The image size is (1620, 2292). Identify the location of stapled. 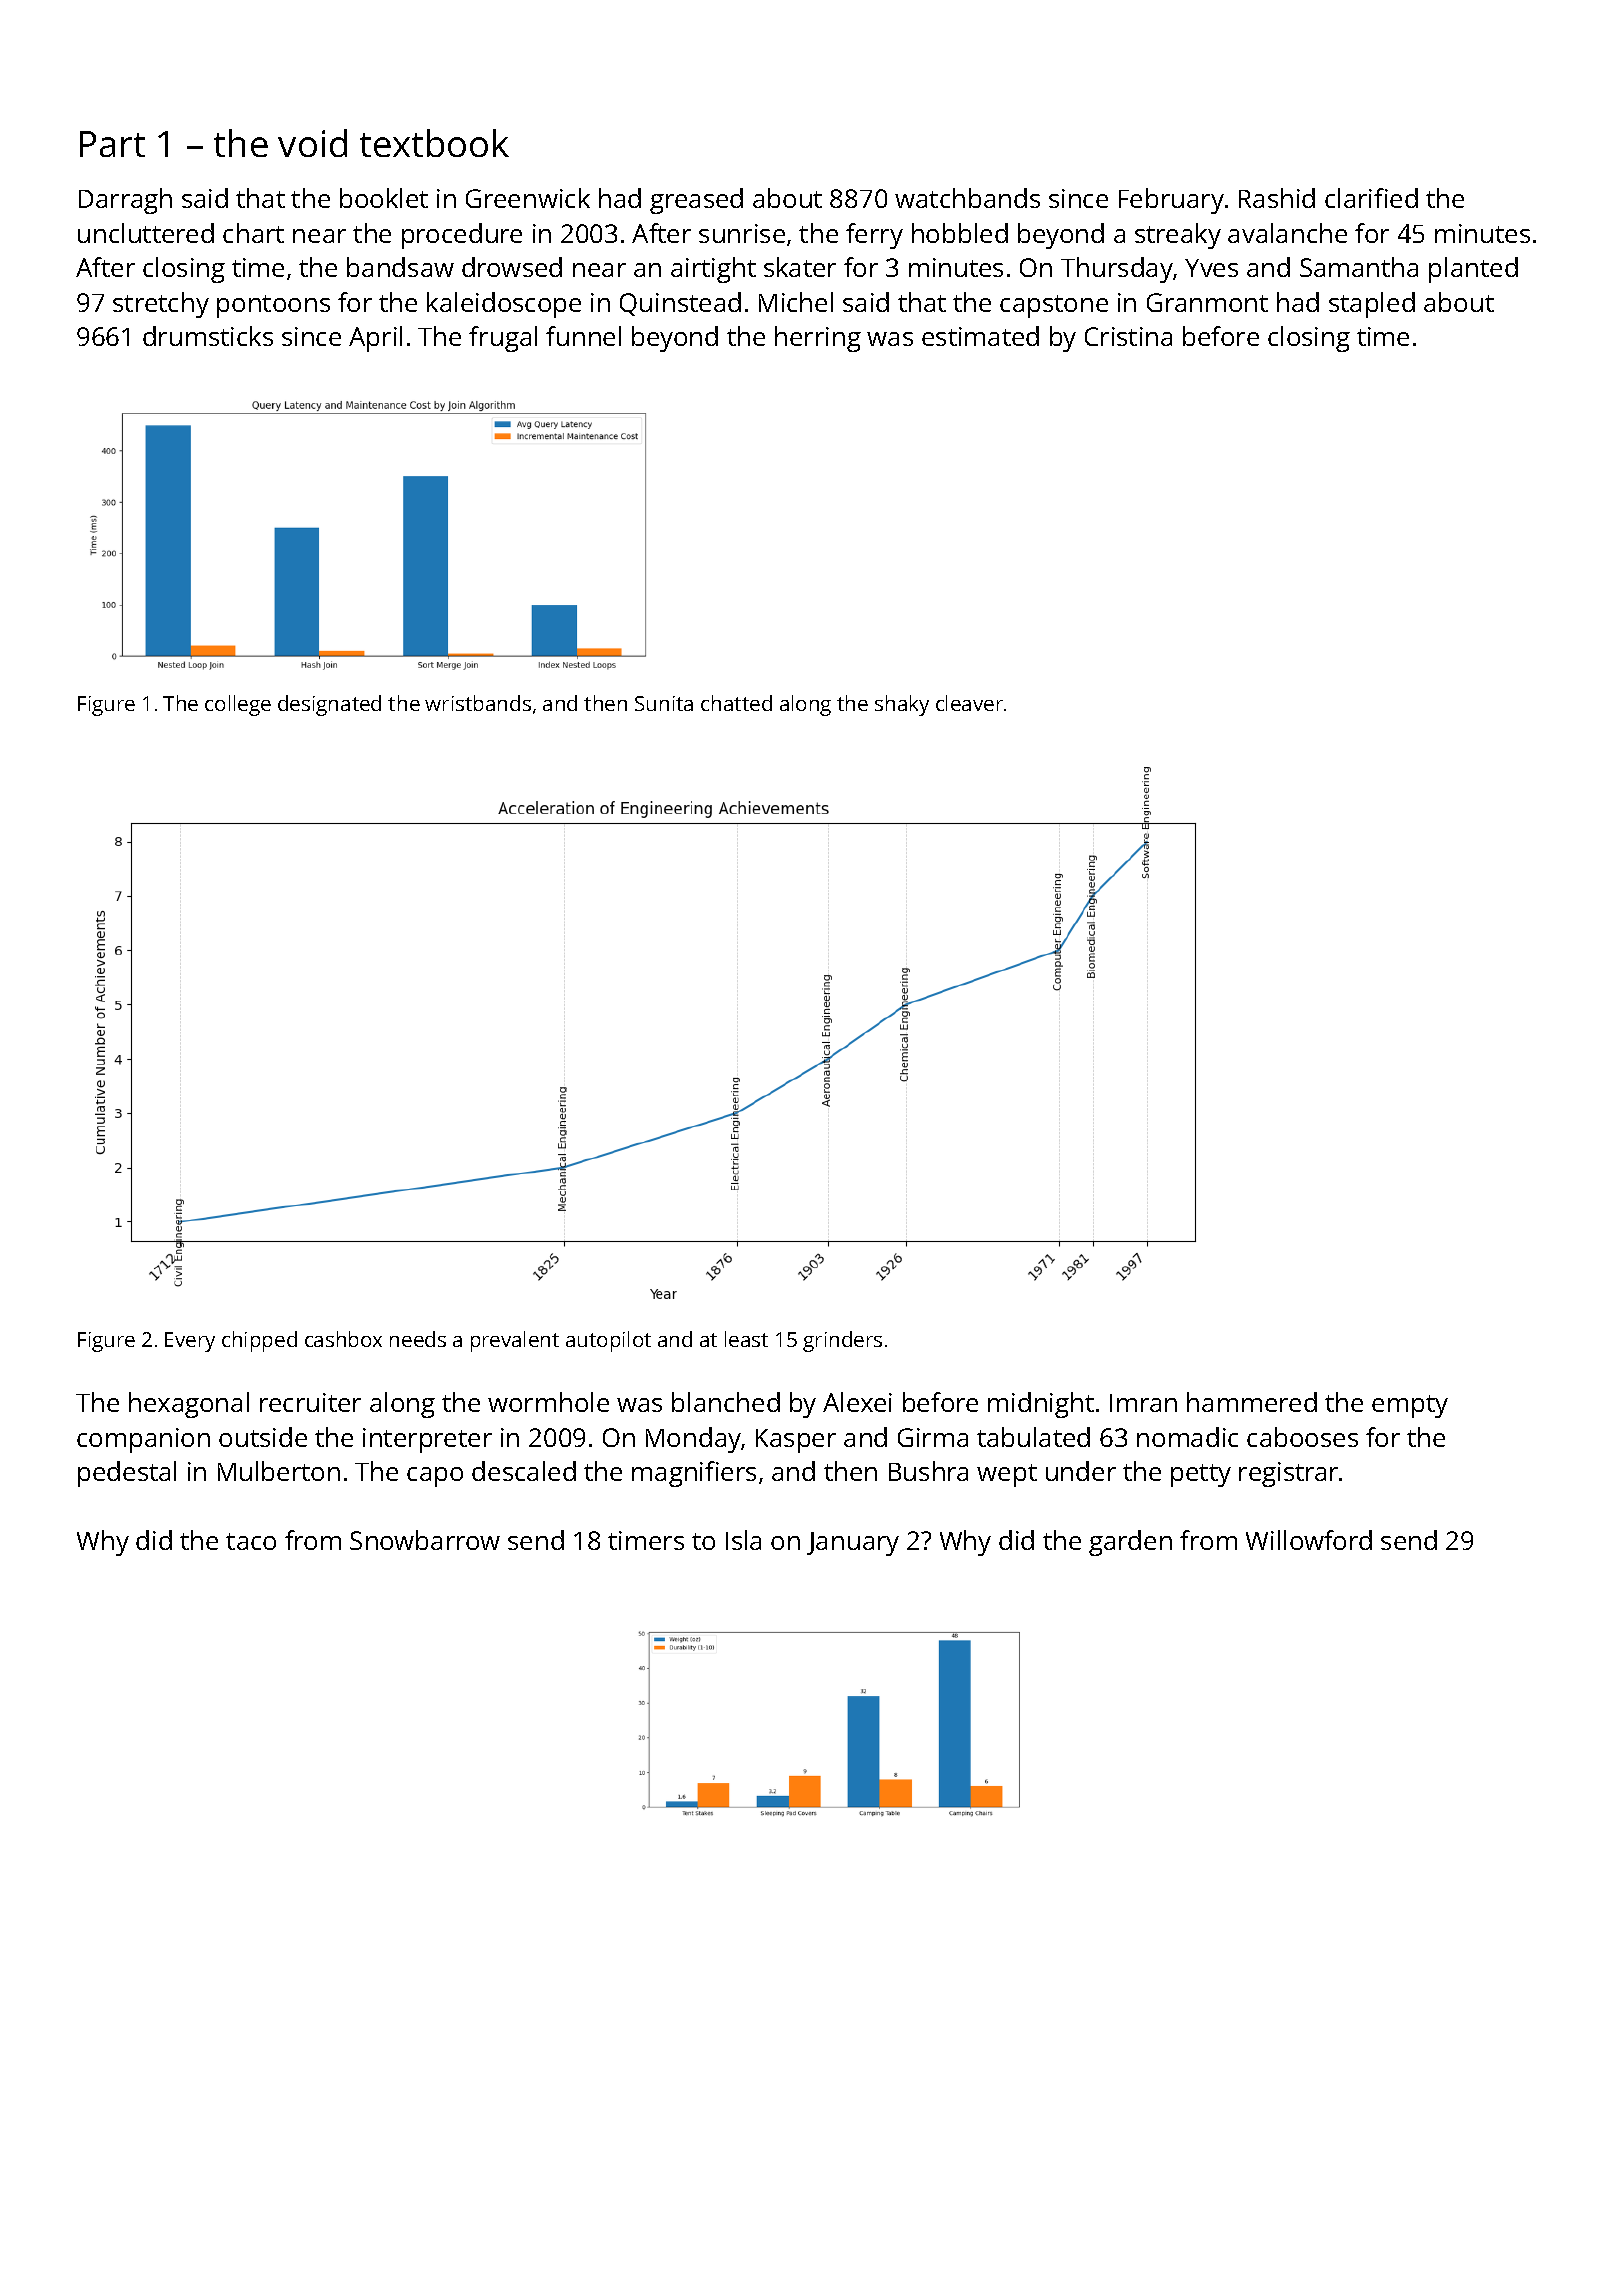
(1372, 305).
